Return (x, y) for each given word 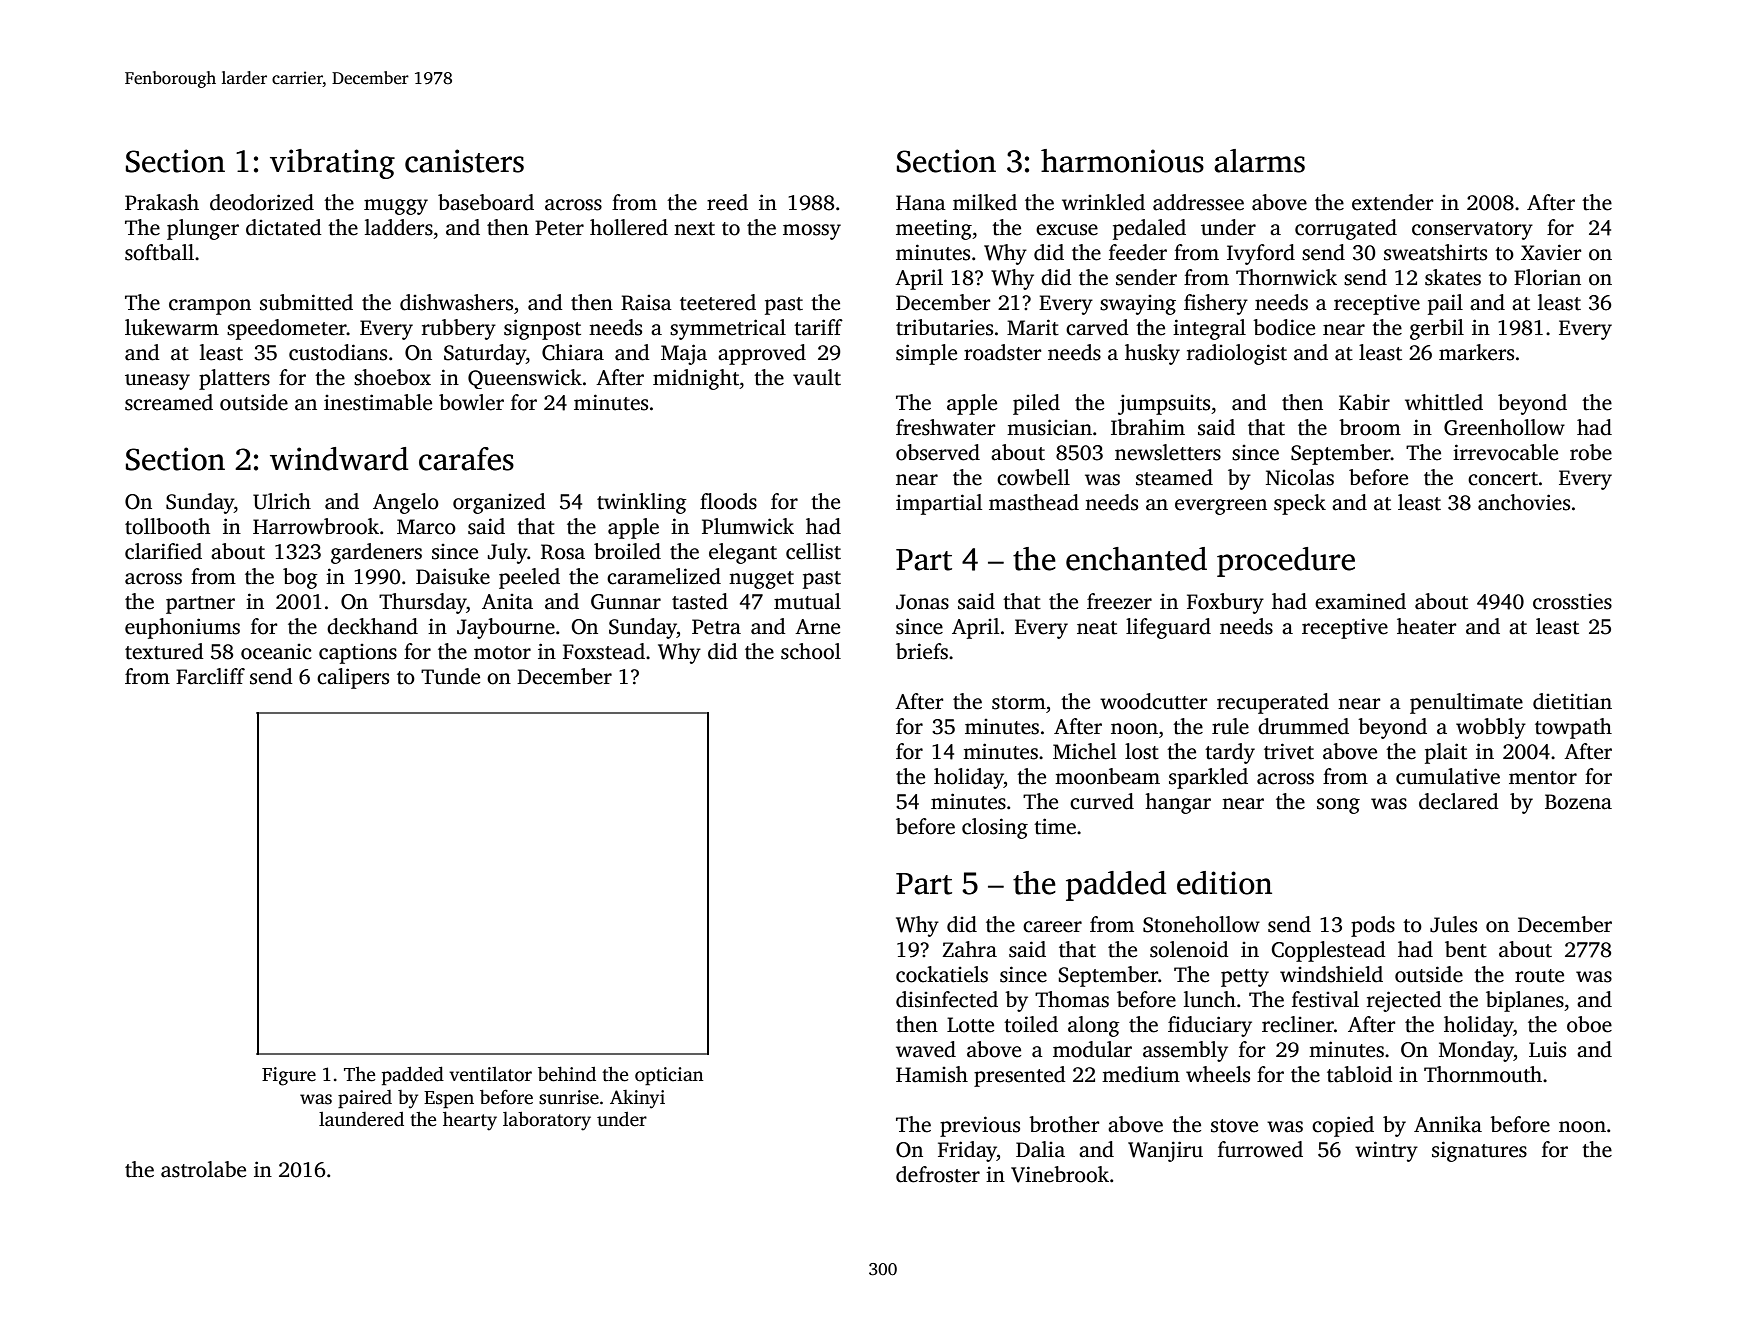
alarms (1259, 161)
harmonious (1122, 161)
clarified (163, 551)
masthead (1034, 502)
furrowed (1260, 1149)
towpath (1573, 728)
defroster (938, 1174)
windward (339, 459)
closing (995, 828)
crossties (1572, 602)
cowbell (1033, 477)
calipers (353, 678)
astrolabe (203, 1169)
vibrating (332, 164)
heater (1426, 626)
